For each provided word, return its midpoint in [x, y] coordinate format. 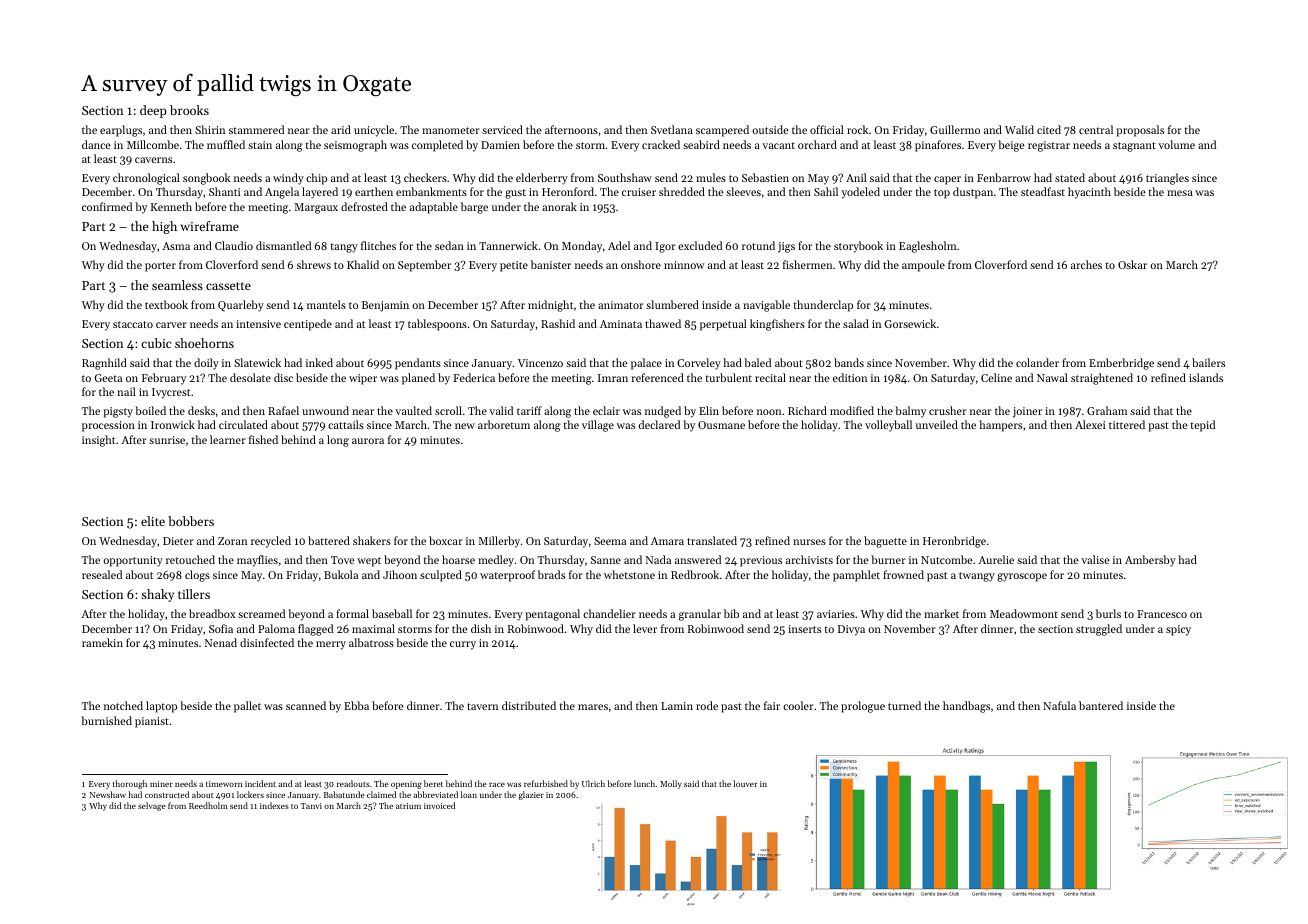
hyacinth [1089, 193]
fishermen [807, 264]
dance [96, 144]
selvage [152, 806]
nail [126, 391]
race [497, 785]
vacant [778, 145]
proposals [1140, 131]
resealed [102, 574]
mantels [326, 304]
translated [712, 540]
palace [646, 364]
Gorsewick [910, 323]
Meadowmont [1024, 613]
